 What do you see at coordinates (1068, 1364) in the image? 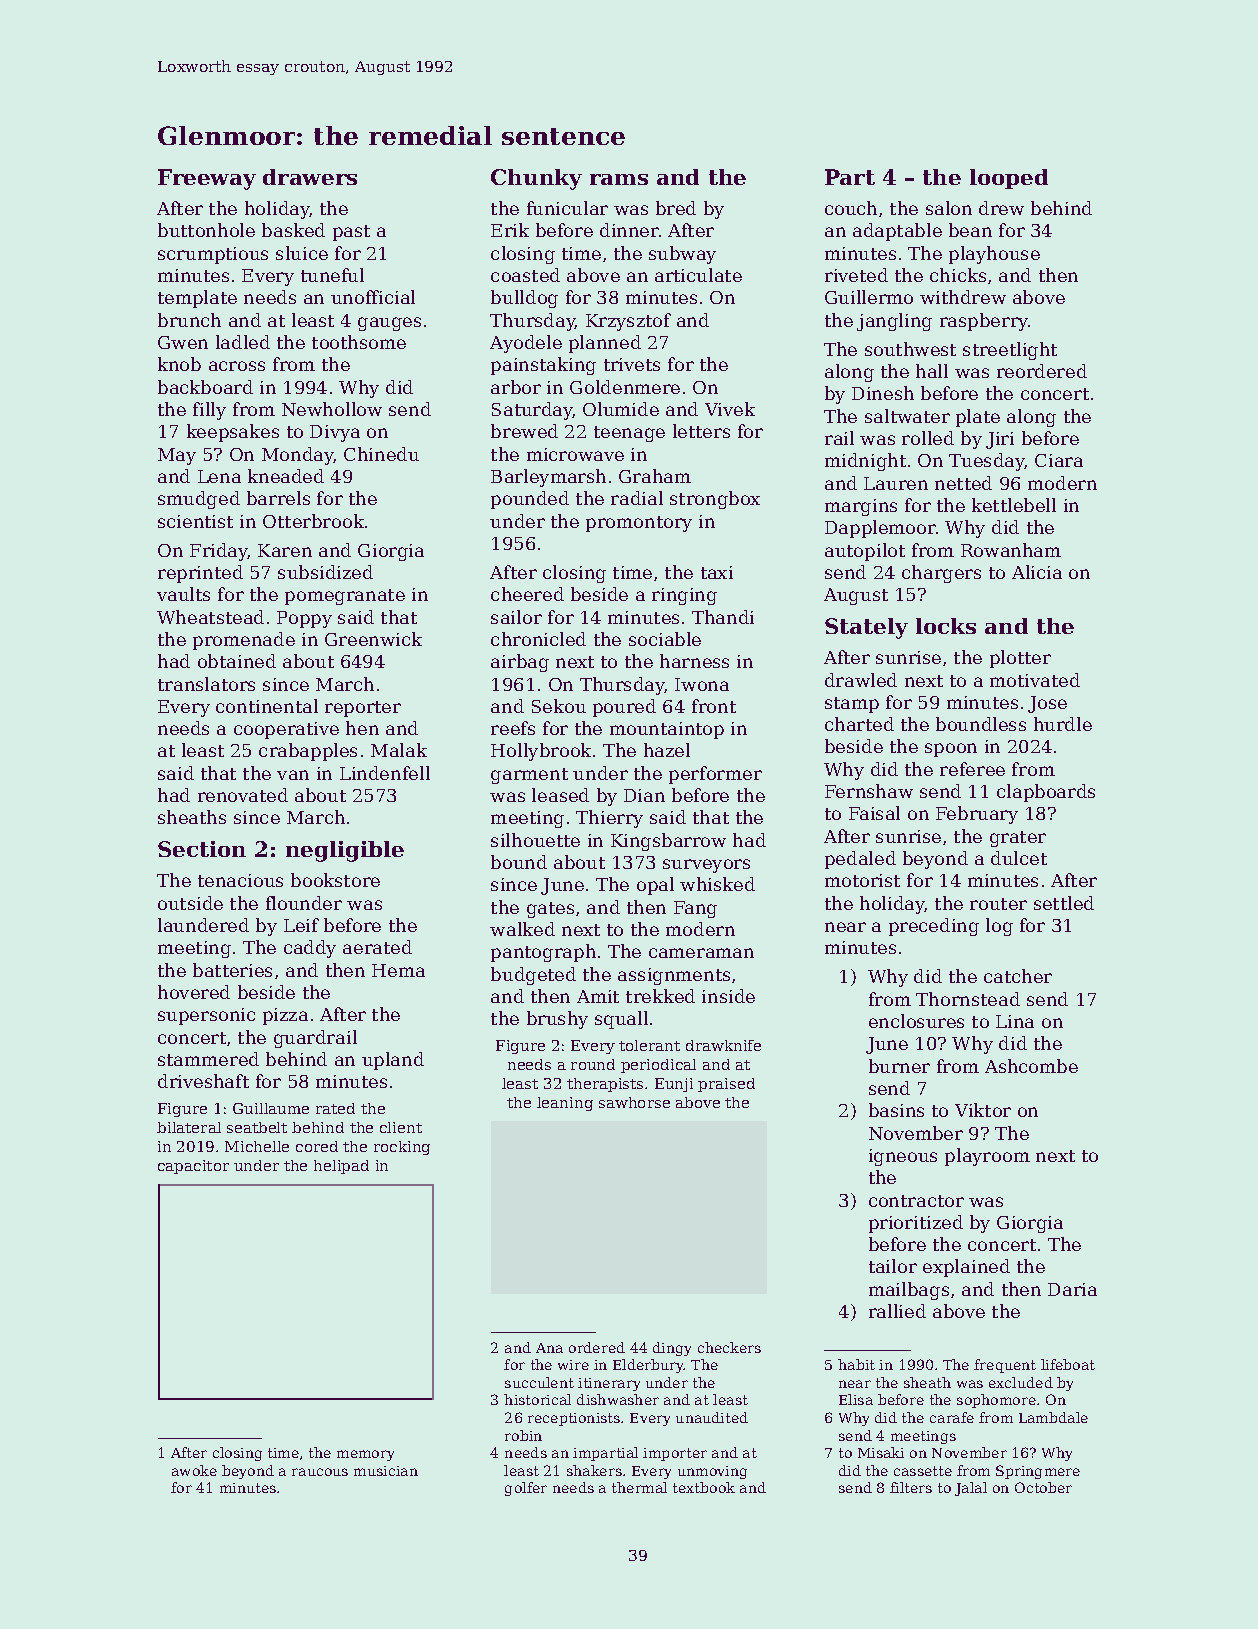
I see `lifeboat` at bounding box center [1068, 1364].
